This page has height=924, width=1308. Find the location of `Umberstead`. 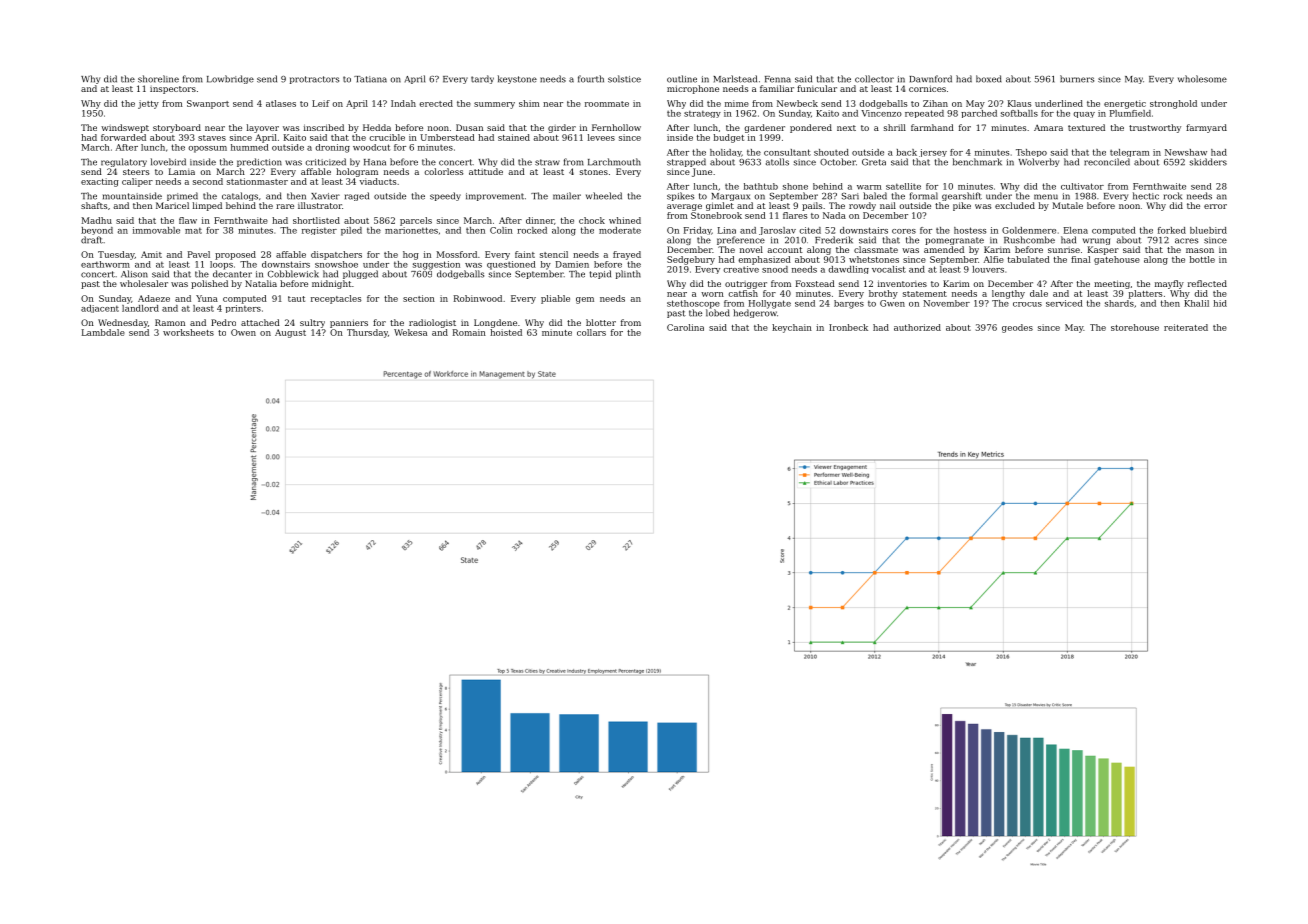

Umberstead is located at coordinates (447, 137).
